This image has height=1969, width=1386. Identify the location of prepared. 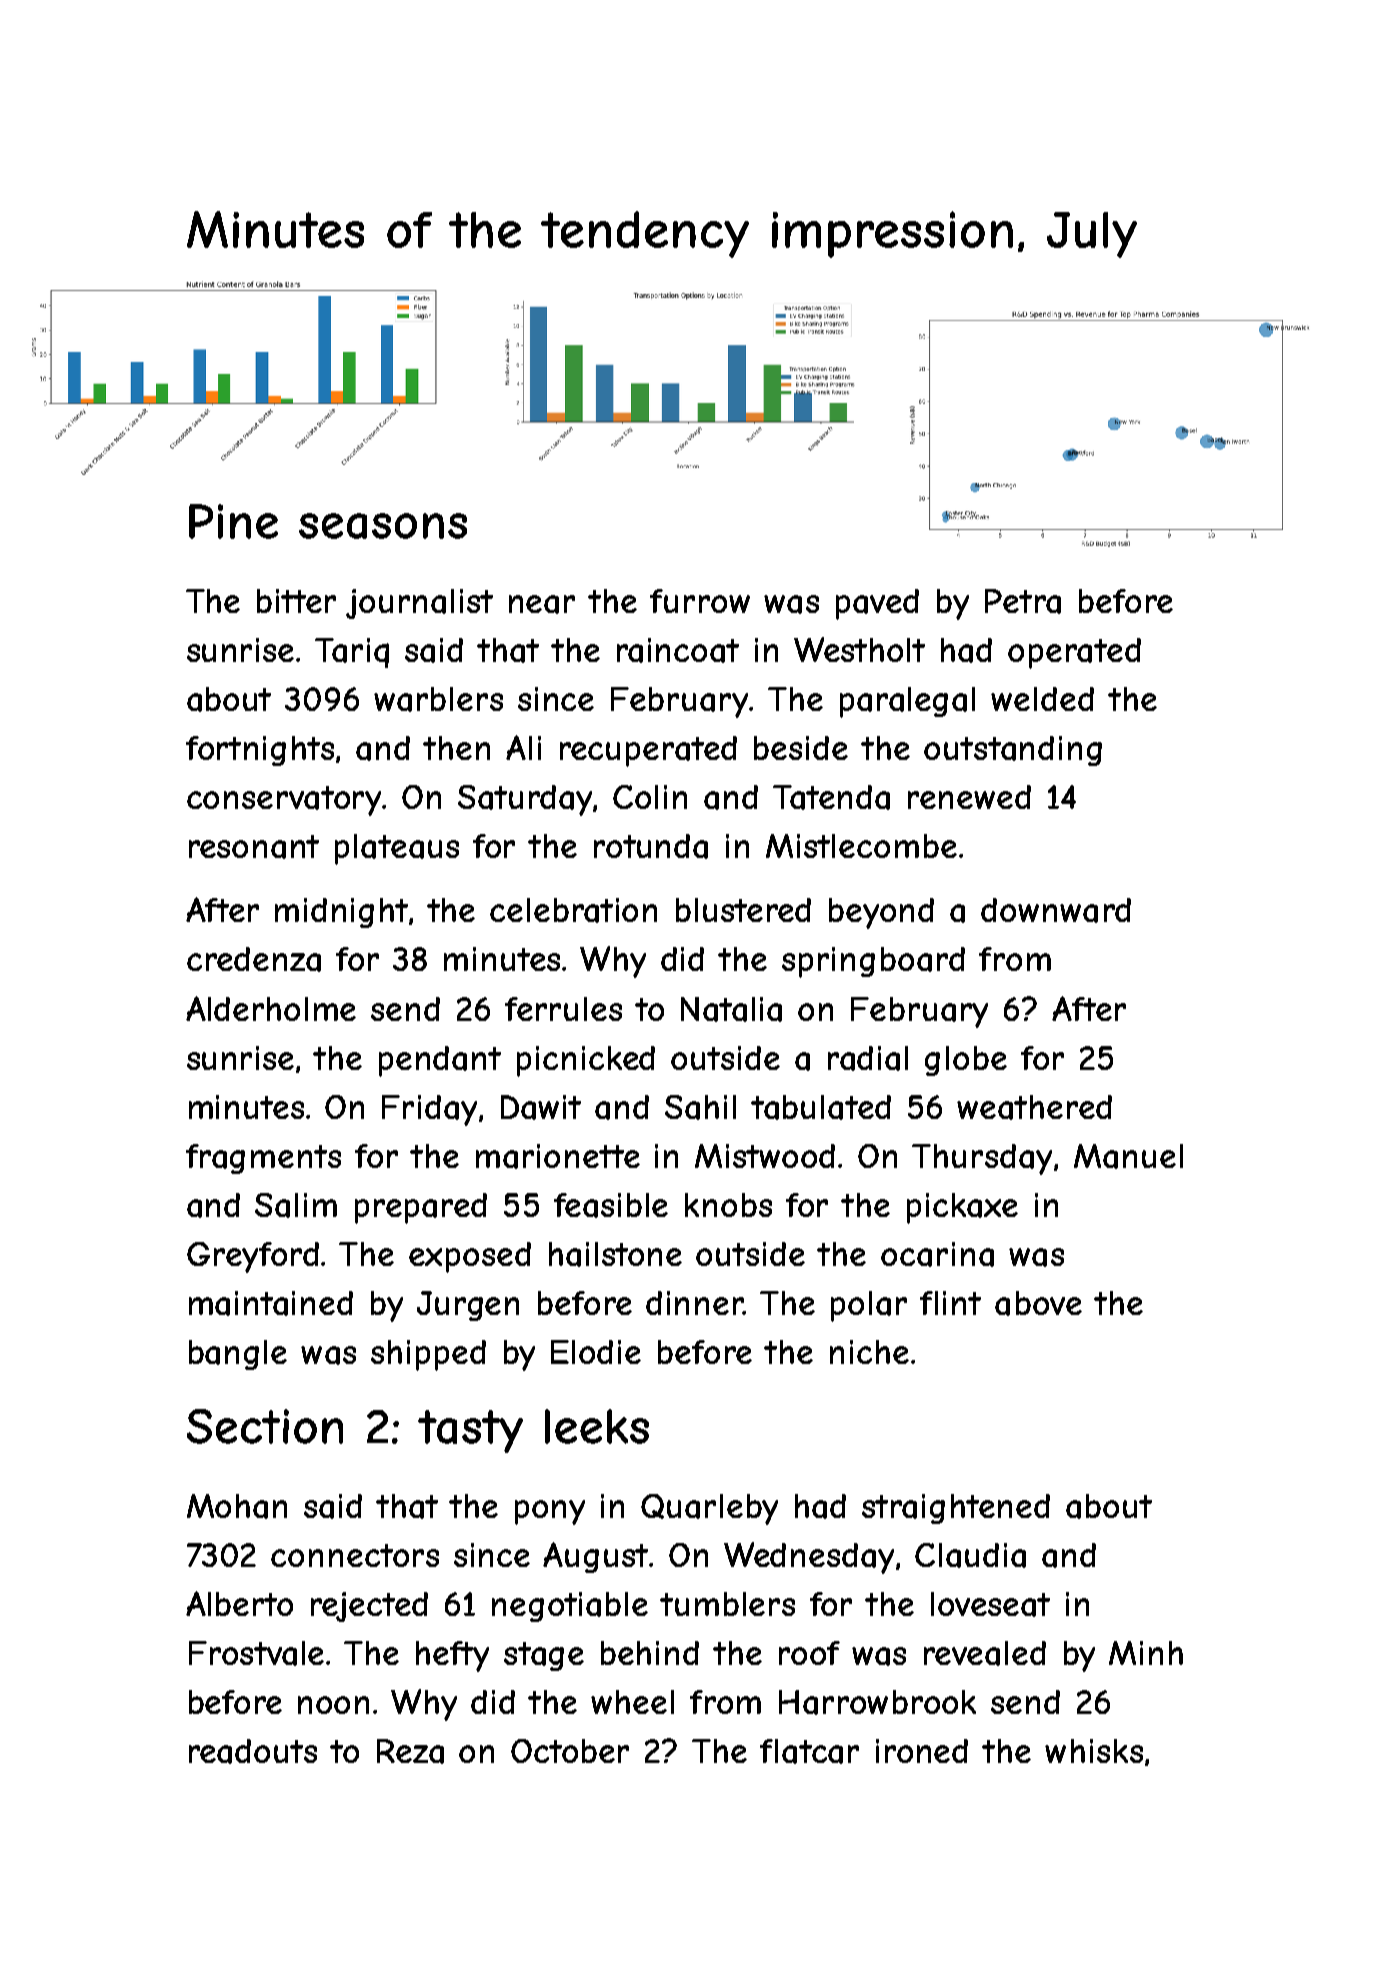
(421, 1208).
